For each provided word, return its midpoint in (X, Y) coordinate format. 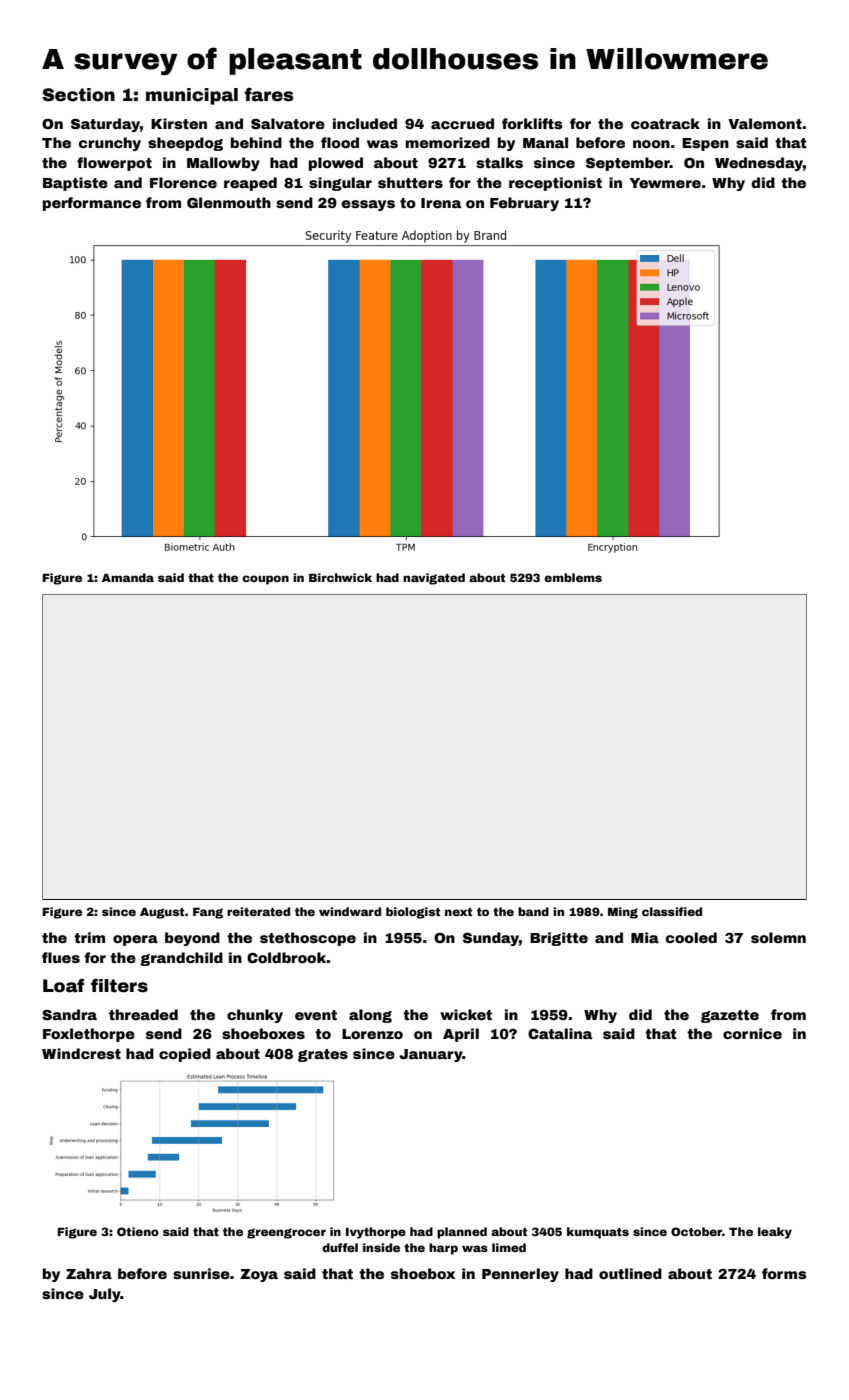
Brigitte (559, 939)
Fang (208, 913)
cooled (691, 937)
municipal (192, 96)
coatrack (665, 123)
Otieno (138, 1231)
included (365, 123)
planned (462, 1233)
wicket (466, 1014)
